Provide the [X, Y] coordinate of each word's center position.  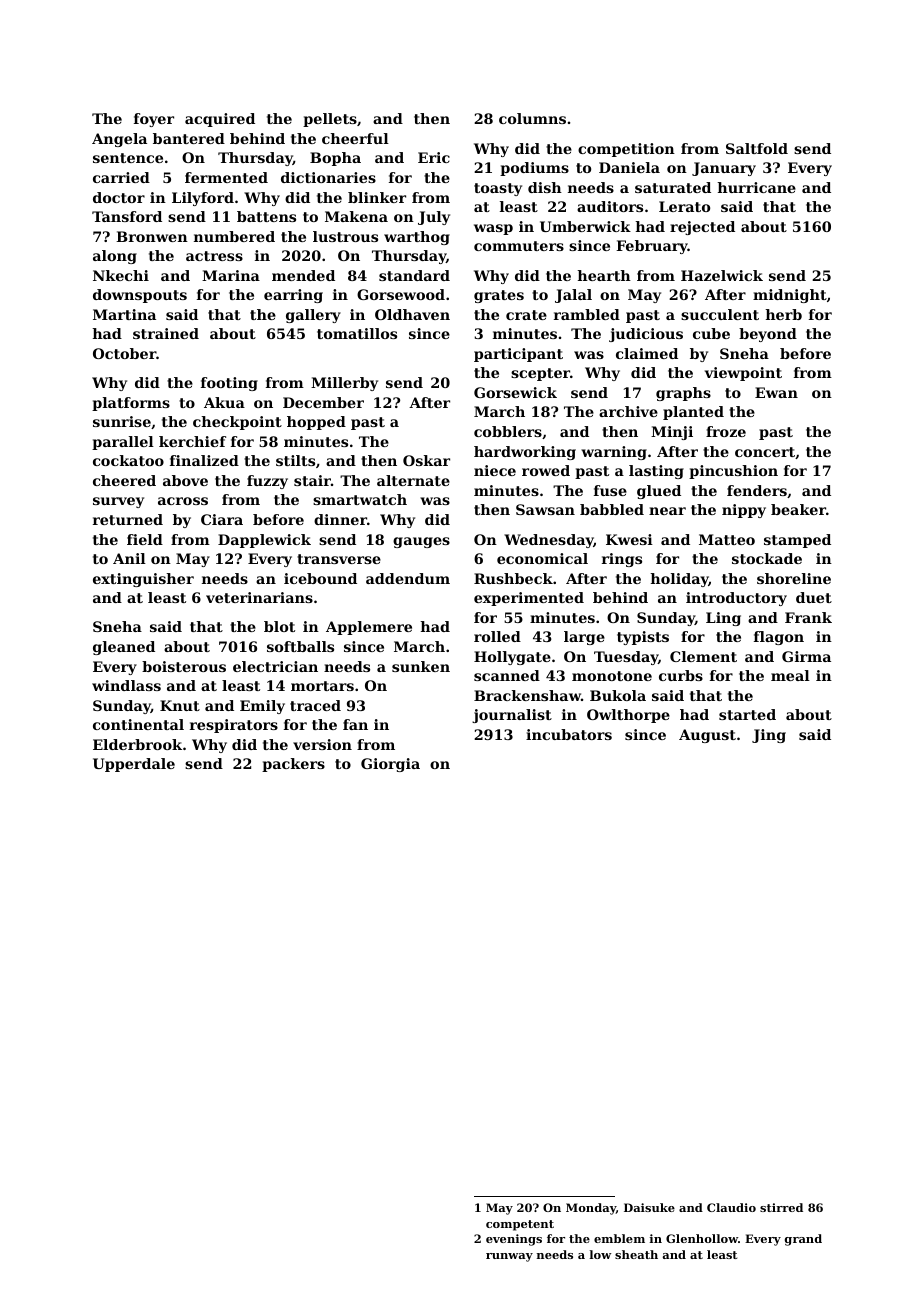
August [707, 736]
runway [509, 1257]
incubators [569, 734]
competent [520, 1225]
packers [293, 765]
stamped [797, 541]
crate [526, 315]
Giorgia [390, 765]
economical [542, 558]
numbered [234, 236]
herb [783, 314]
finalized [204, 460]
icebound [320, 578]
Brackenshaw [527, 695]
